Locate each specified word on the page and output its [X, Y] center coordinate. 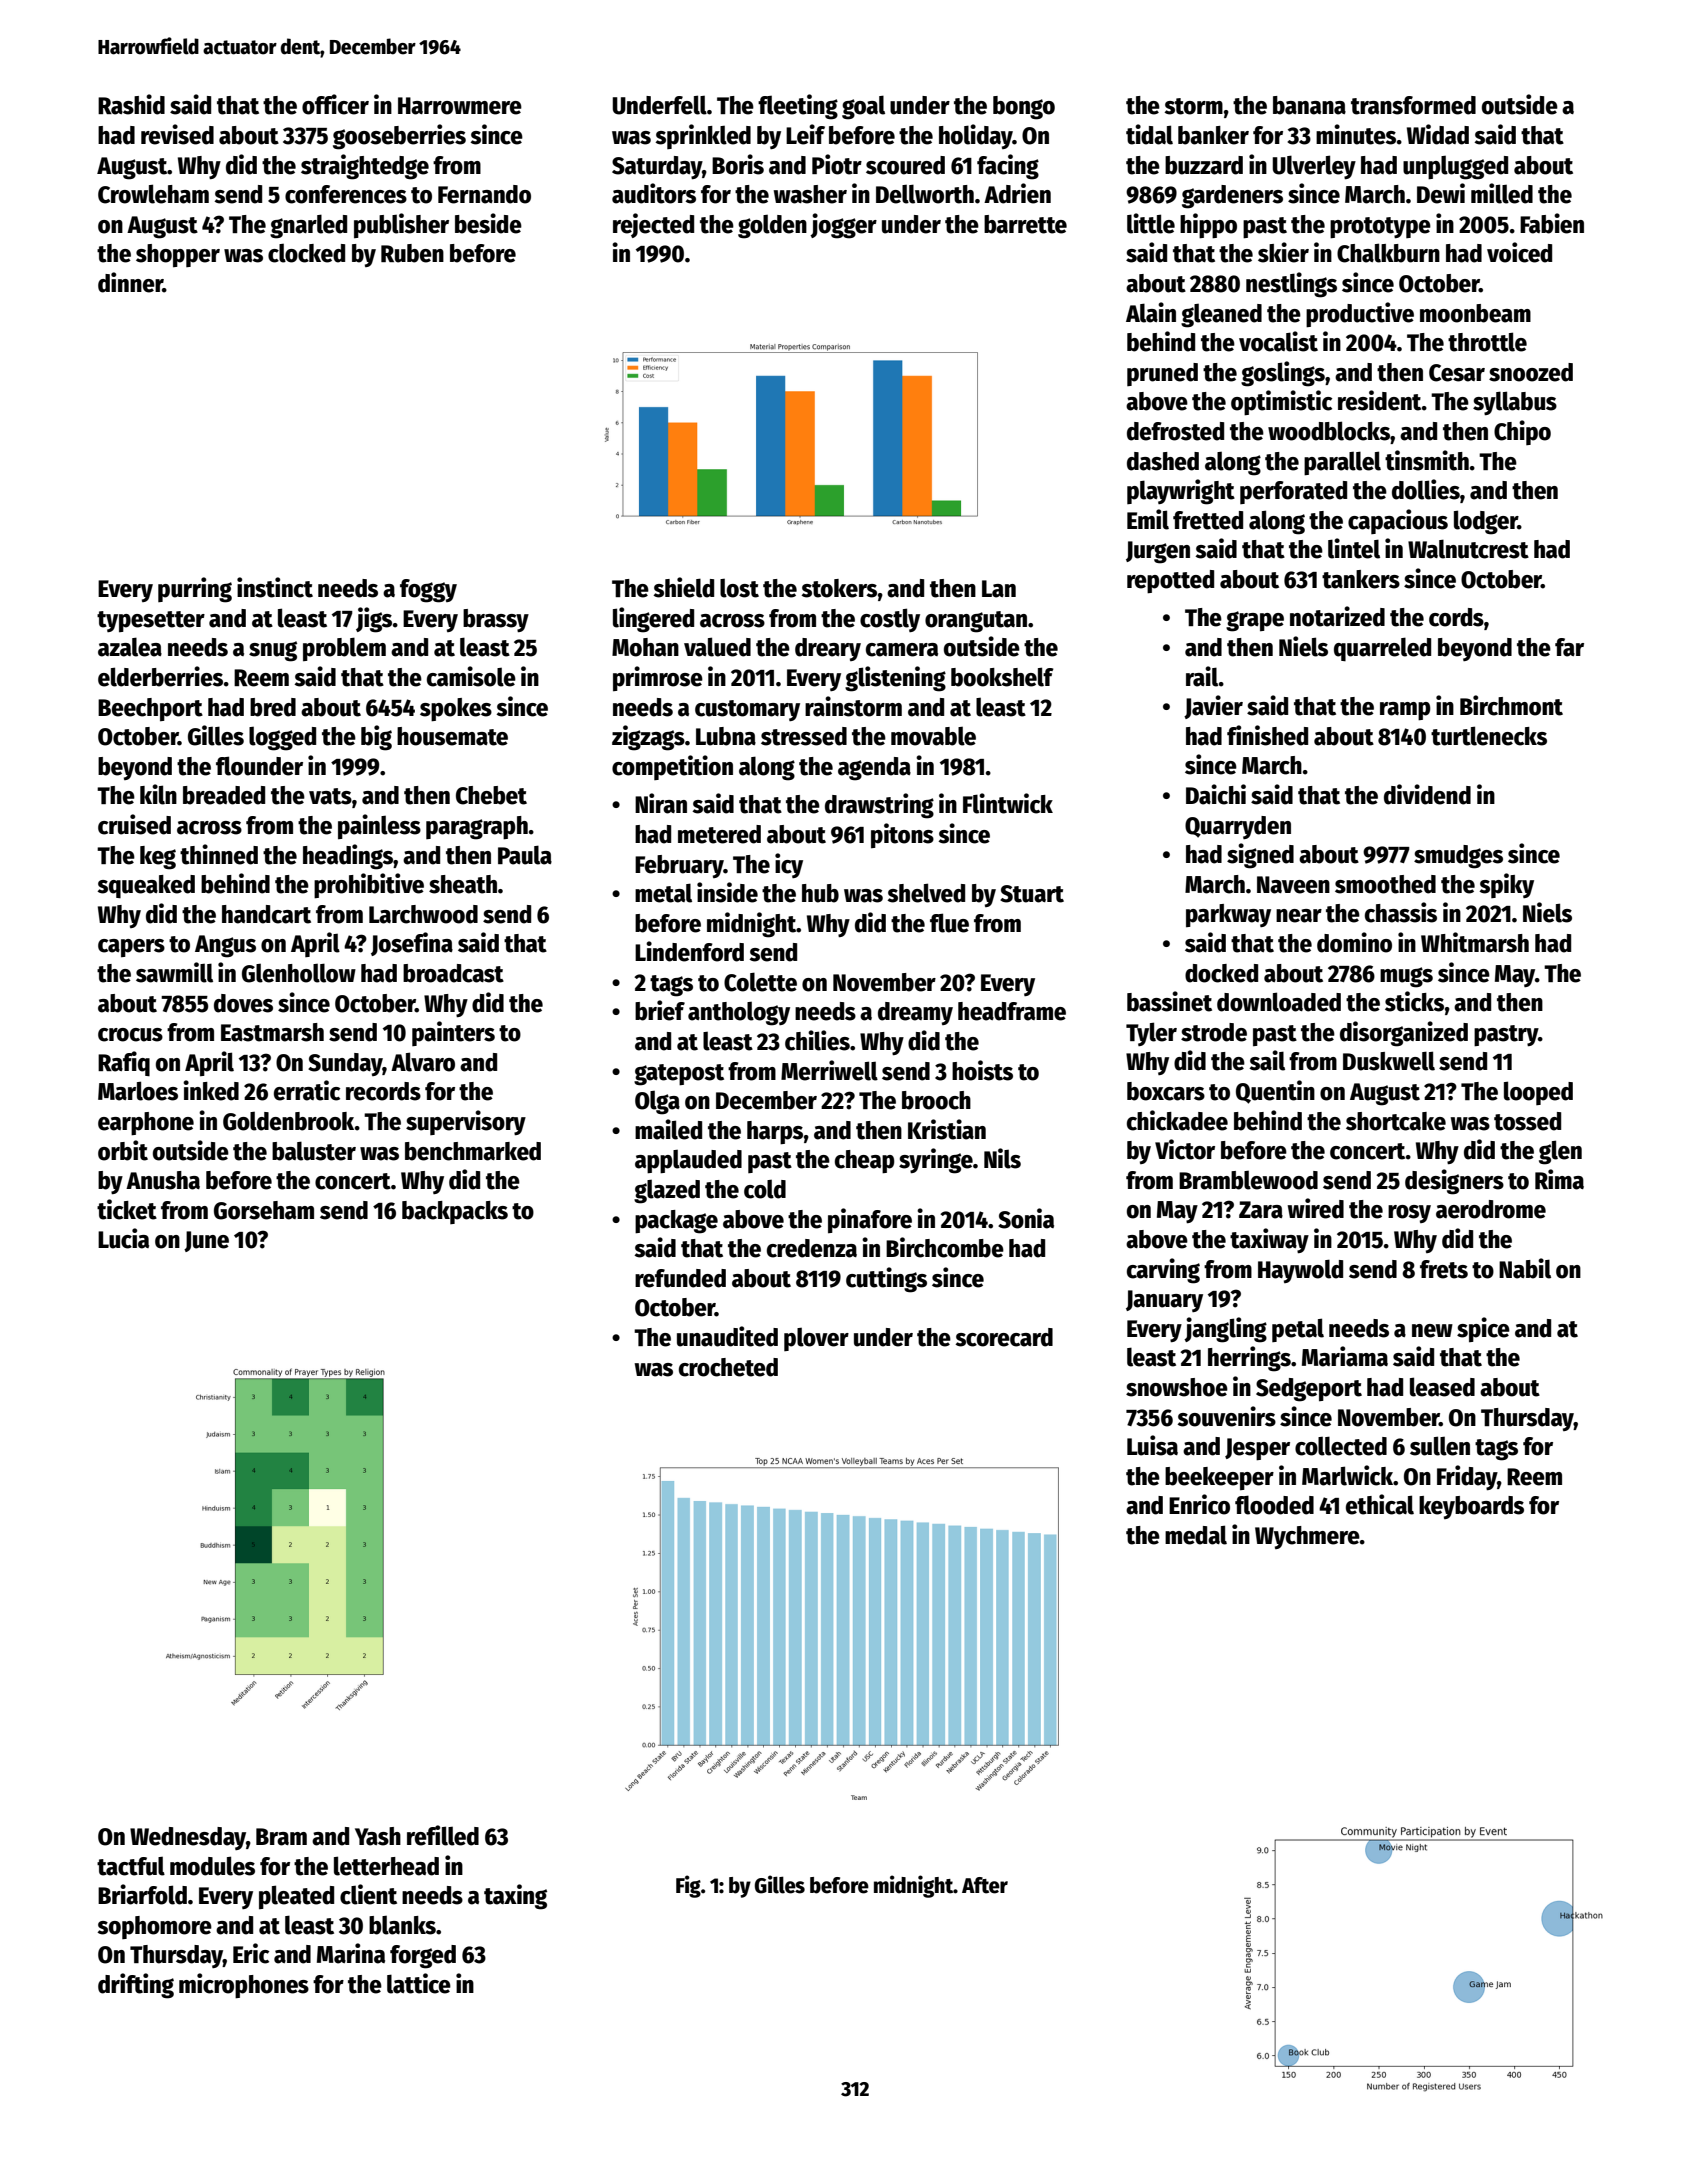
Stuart [1032, 894]
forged [423, 1957]
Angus [225, 946]
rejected [653, 225]
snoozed [1531, 372]
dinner [130, 282]
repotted [1170, 582]
